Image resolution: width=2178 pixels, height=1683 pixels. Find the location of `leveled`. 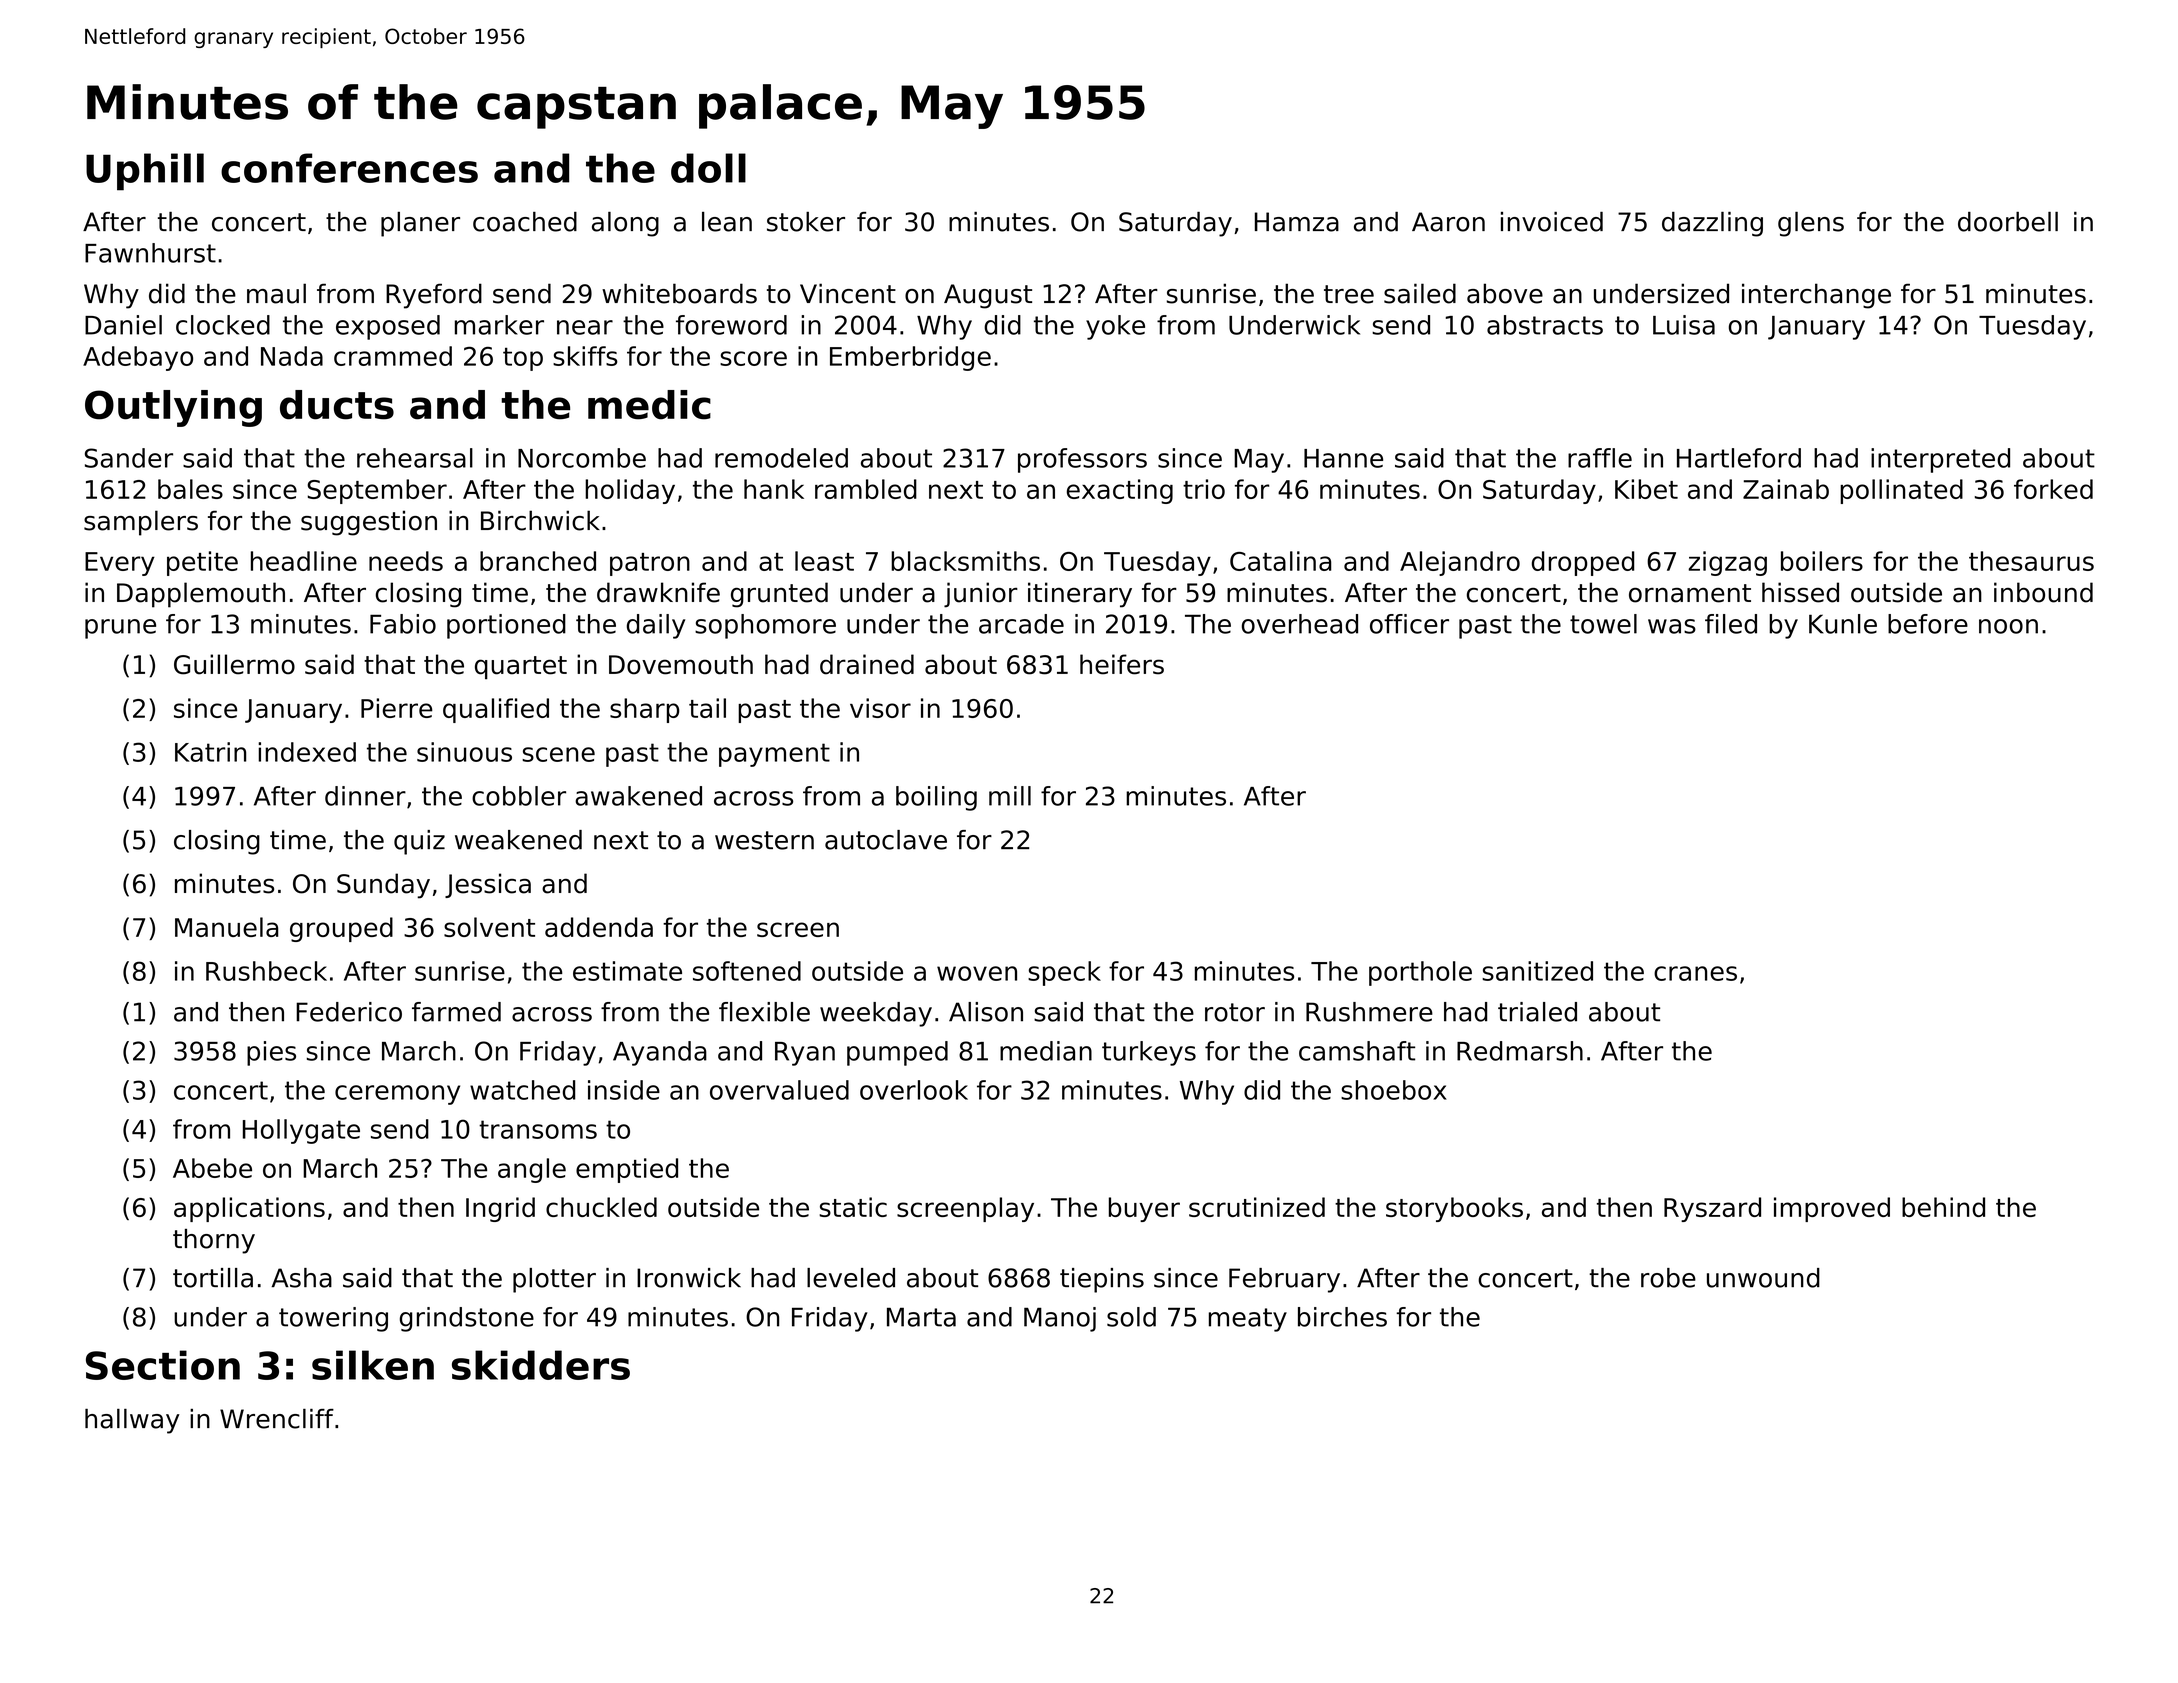

leveled is located at coordinates (851, 1278).
